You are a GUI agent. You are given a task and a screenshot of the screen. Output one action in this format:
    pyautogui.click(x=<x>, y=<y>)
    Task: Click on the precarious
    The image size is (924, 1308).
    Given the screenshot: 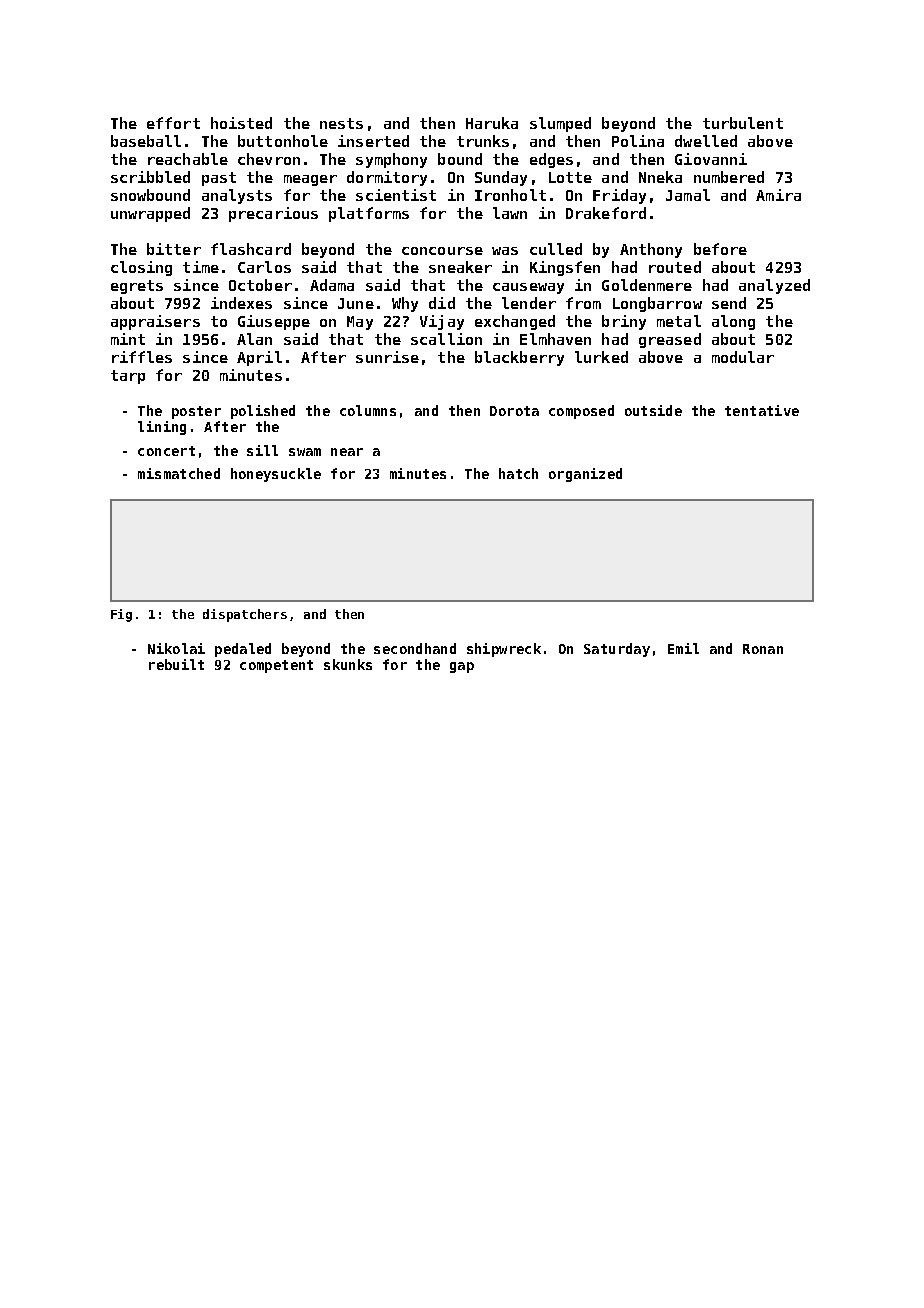 What is the action you would take?
    pyautogui.click(x=273, y=214)
